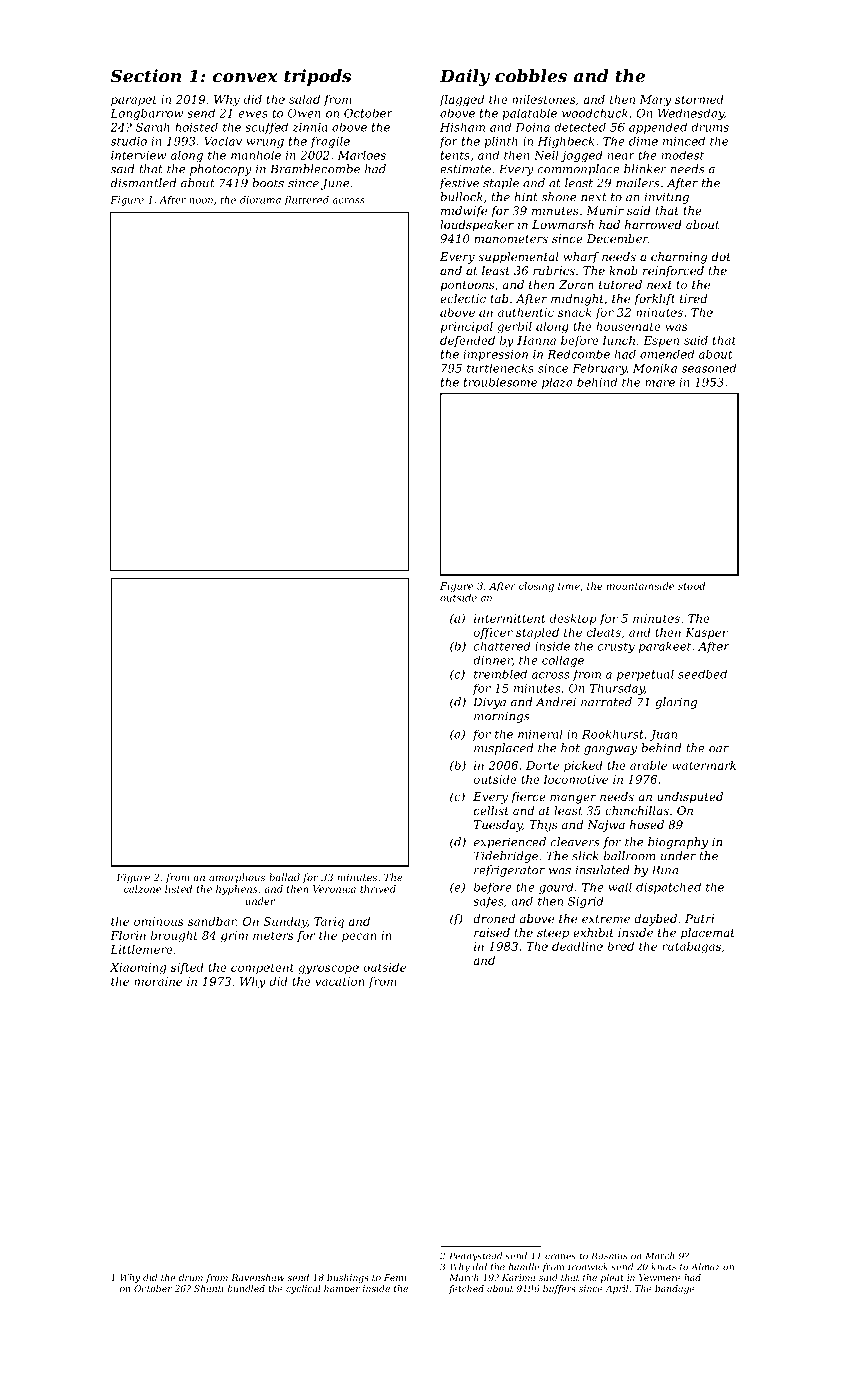  Describe the element at coordinates (665, 647) in the screenshot. I see `parakeet` at that location.
